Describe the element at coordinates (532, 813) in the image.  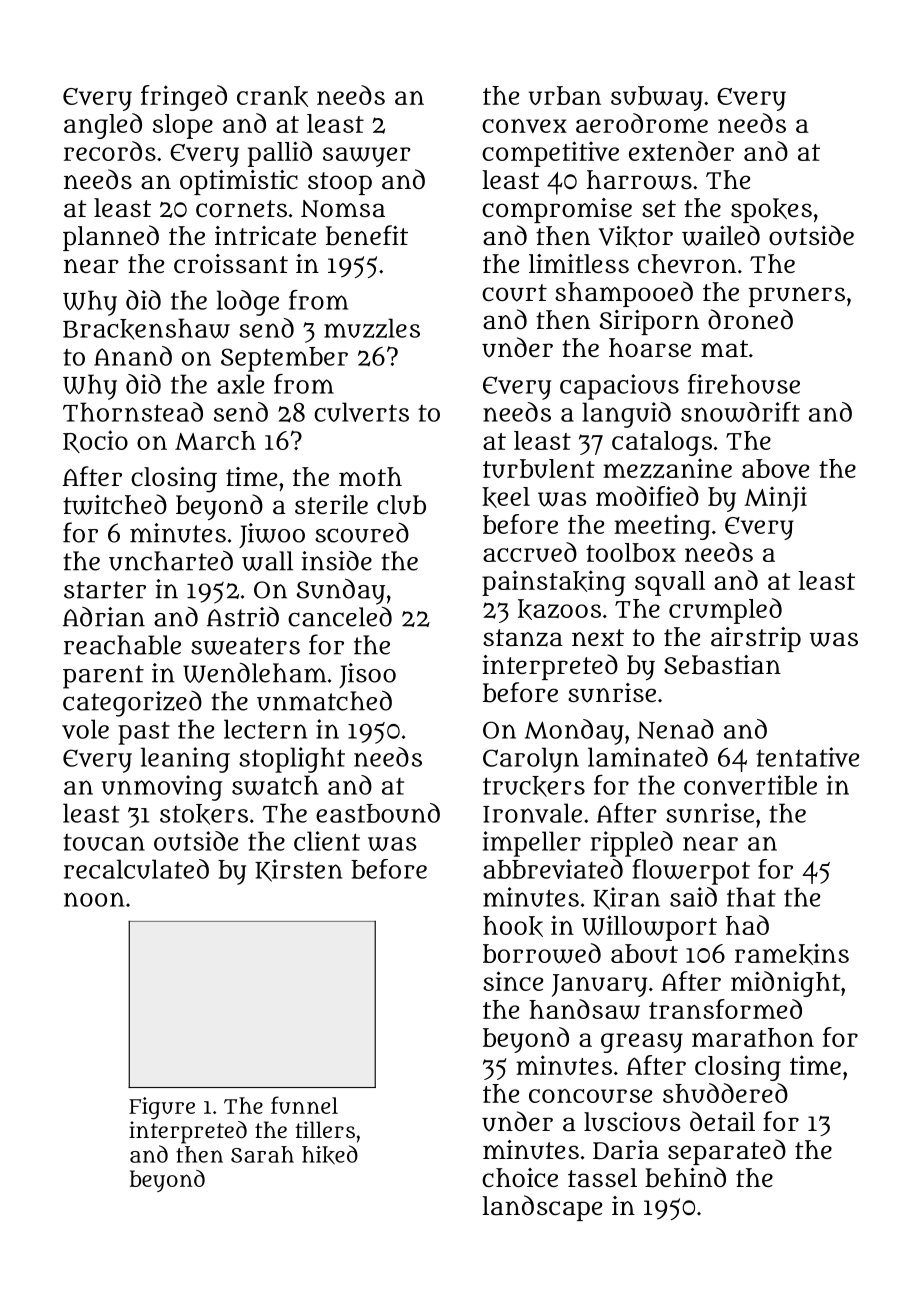
I see `Ironvale` at that location.
